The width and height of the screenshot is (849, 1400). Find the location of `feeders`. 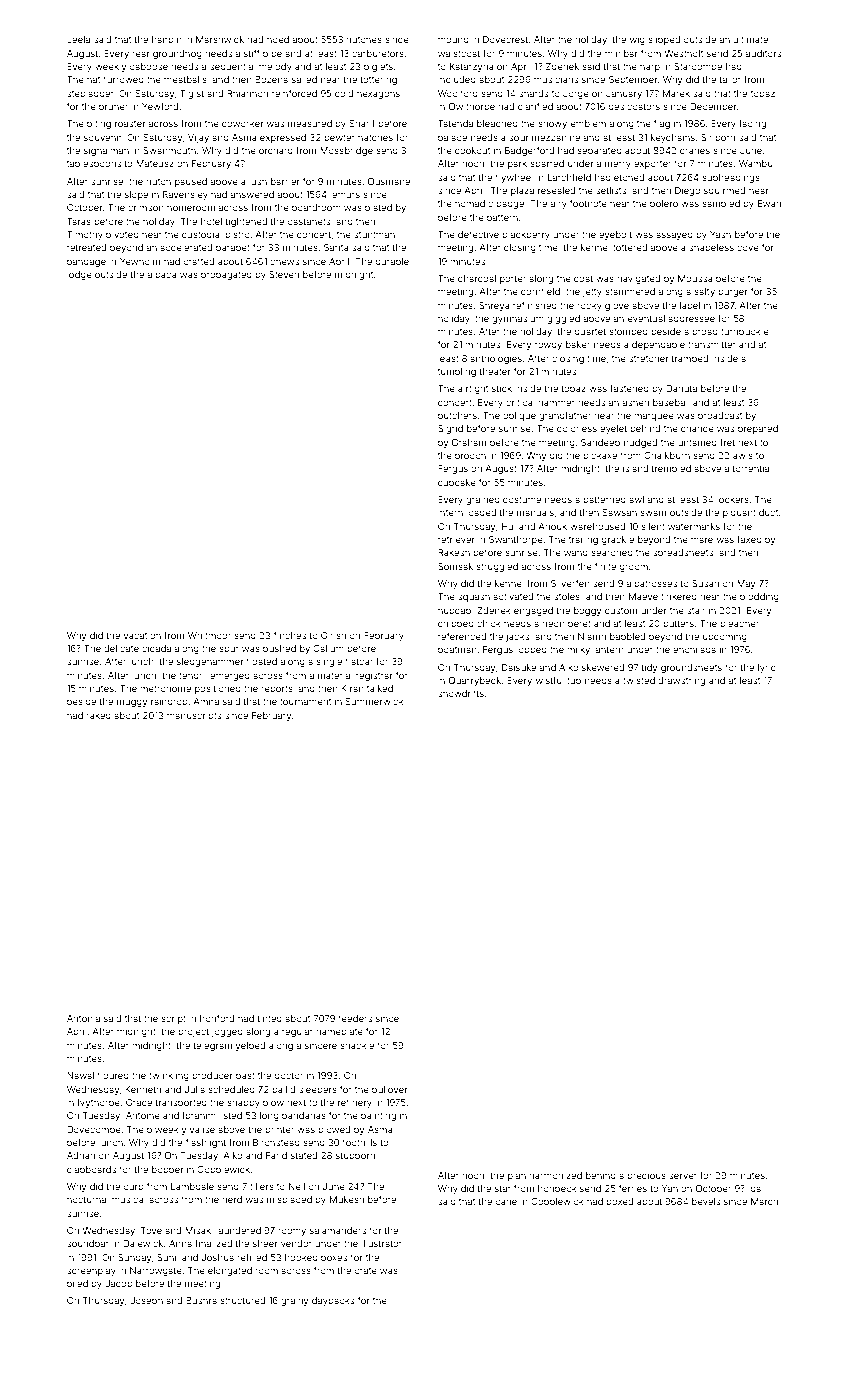

feeders is located at coordinates (355, 1018).
